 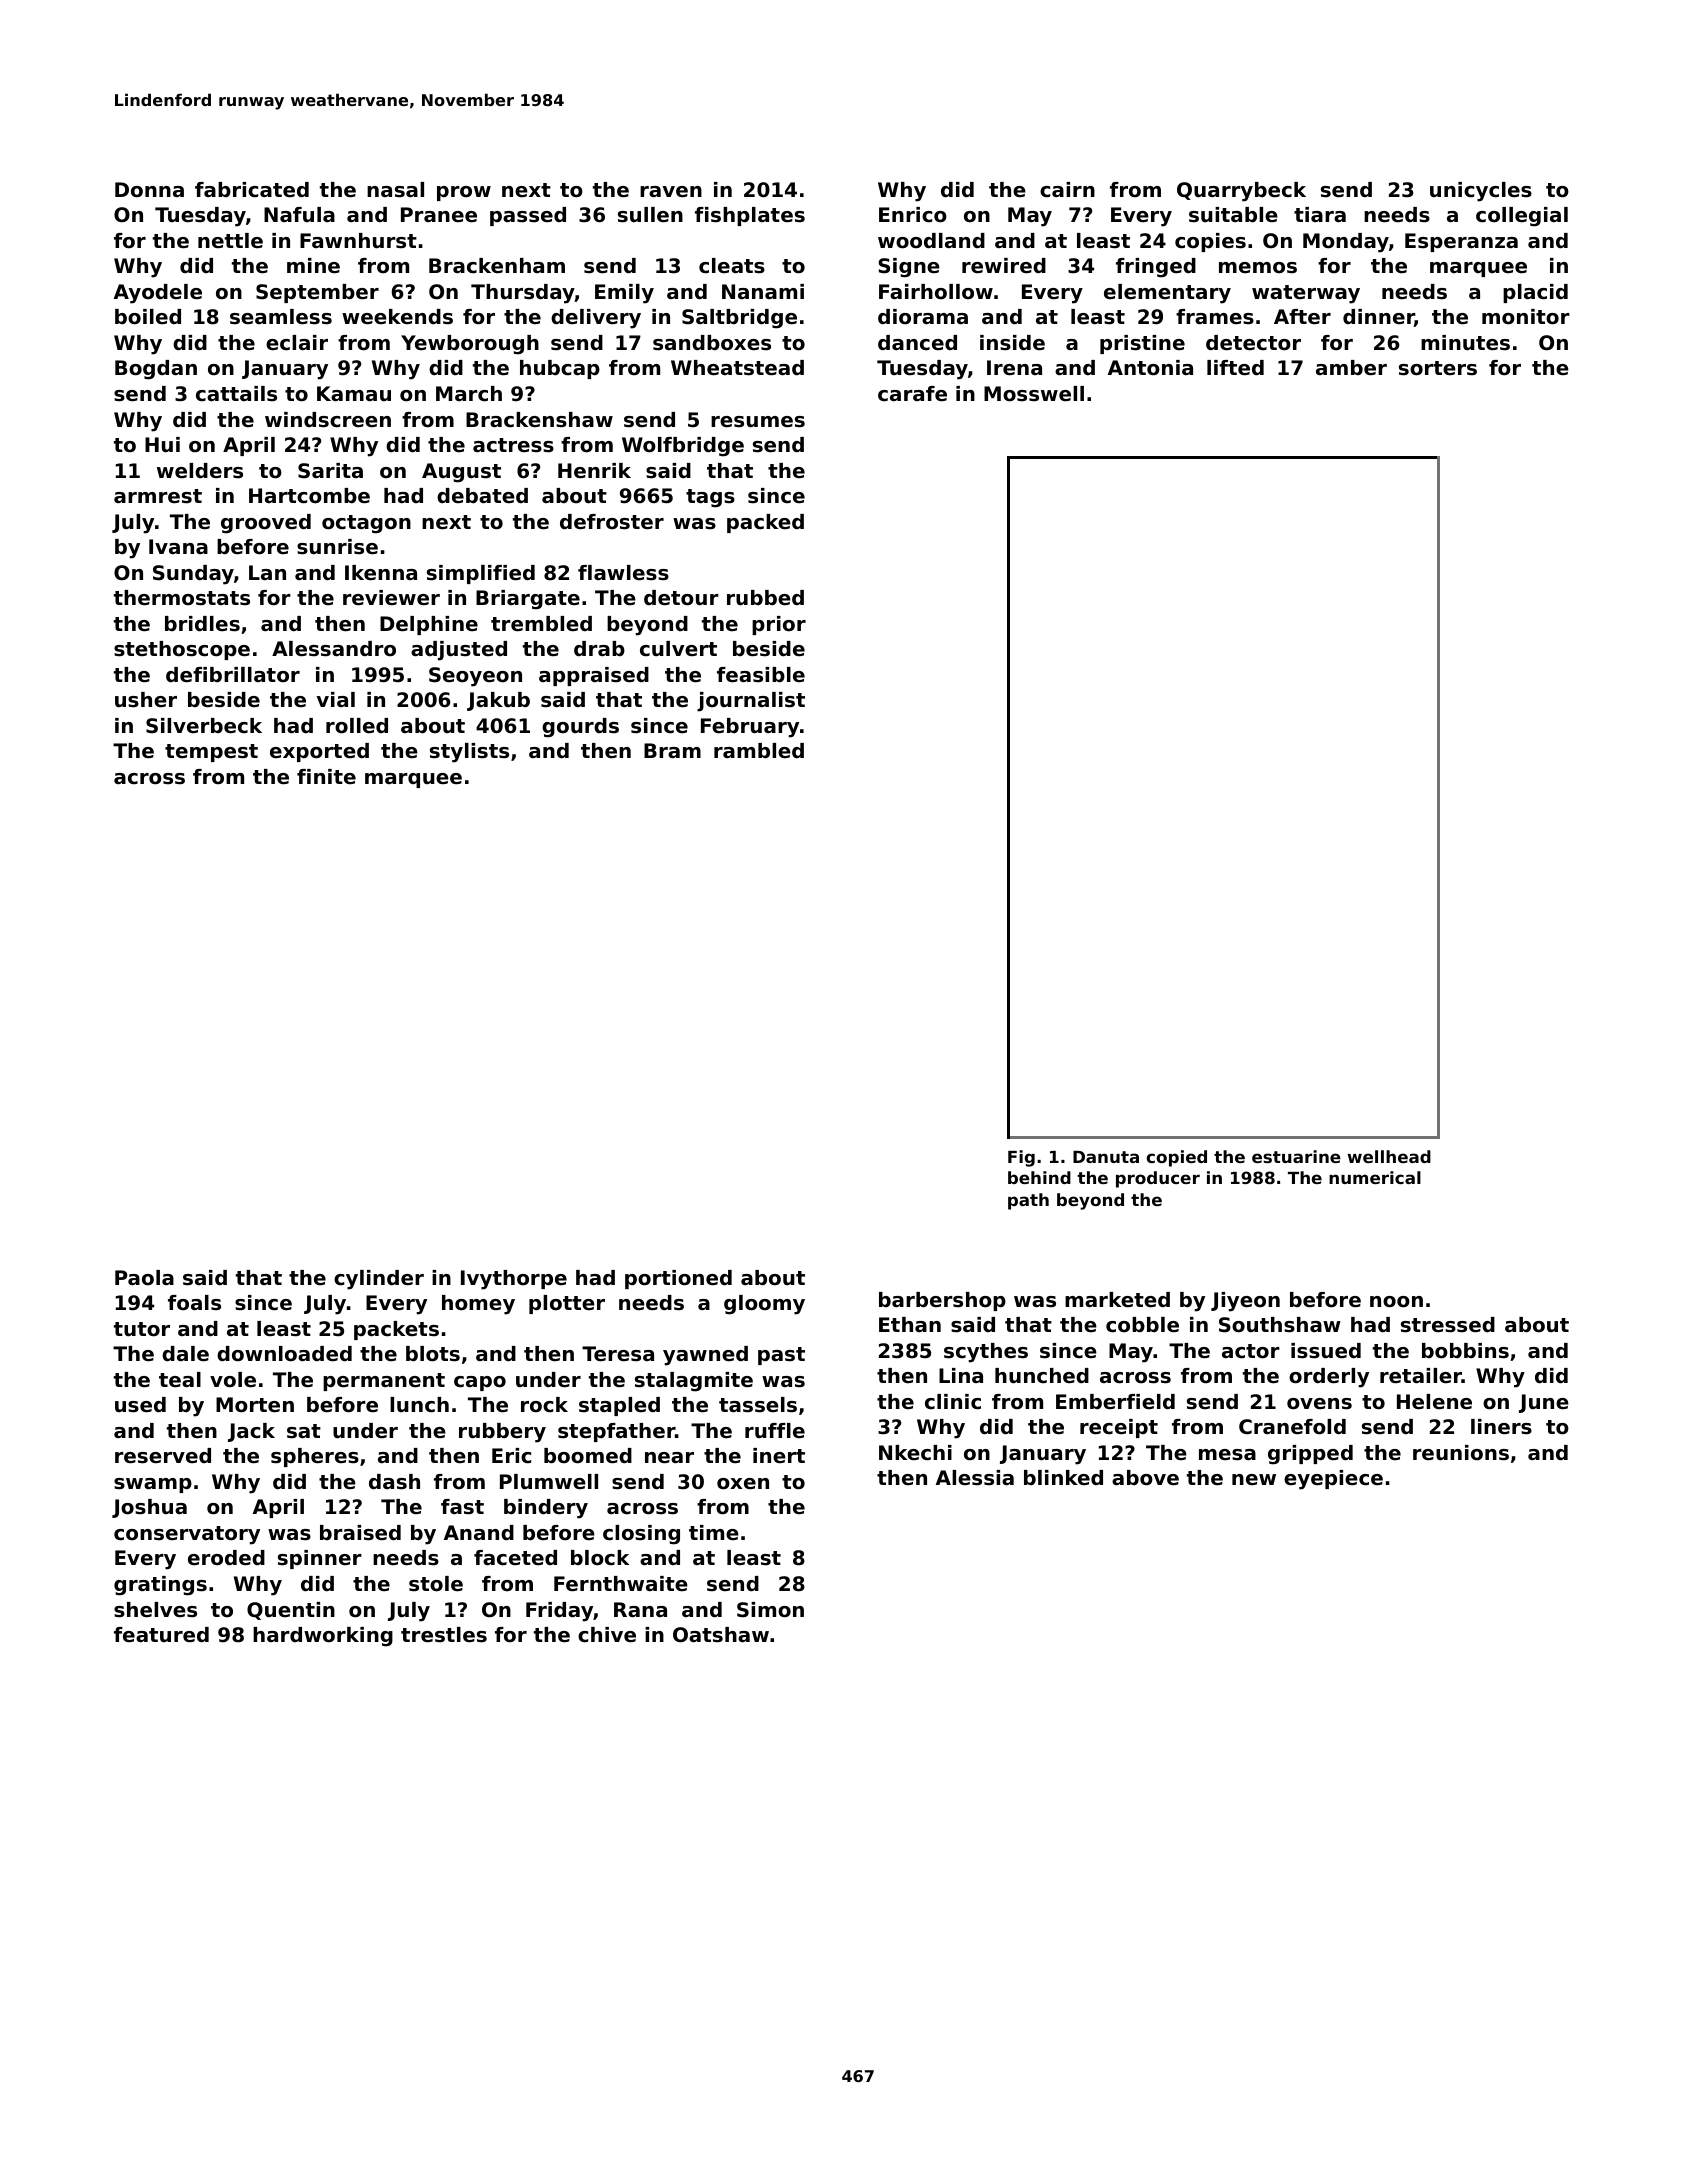 What do you see at coordinates (779, 625) in the screenshot?
I see `prior` at bounding box center [779, 625].
